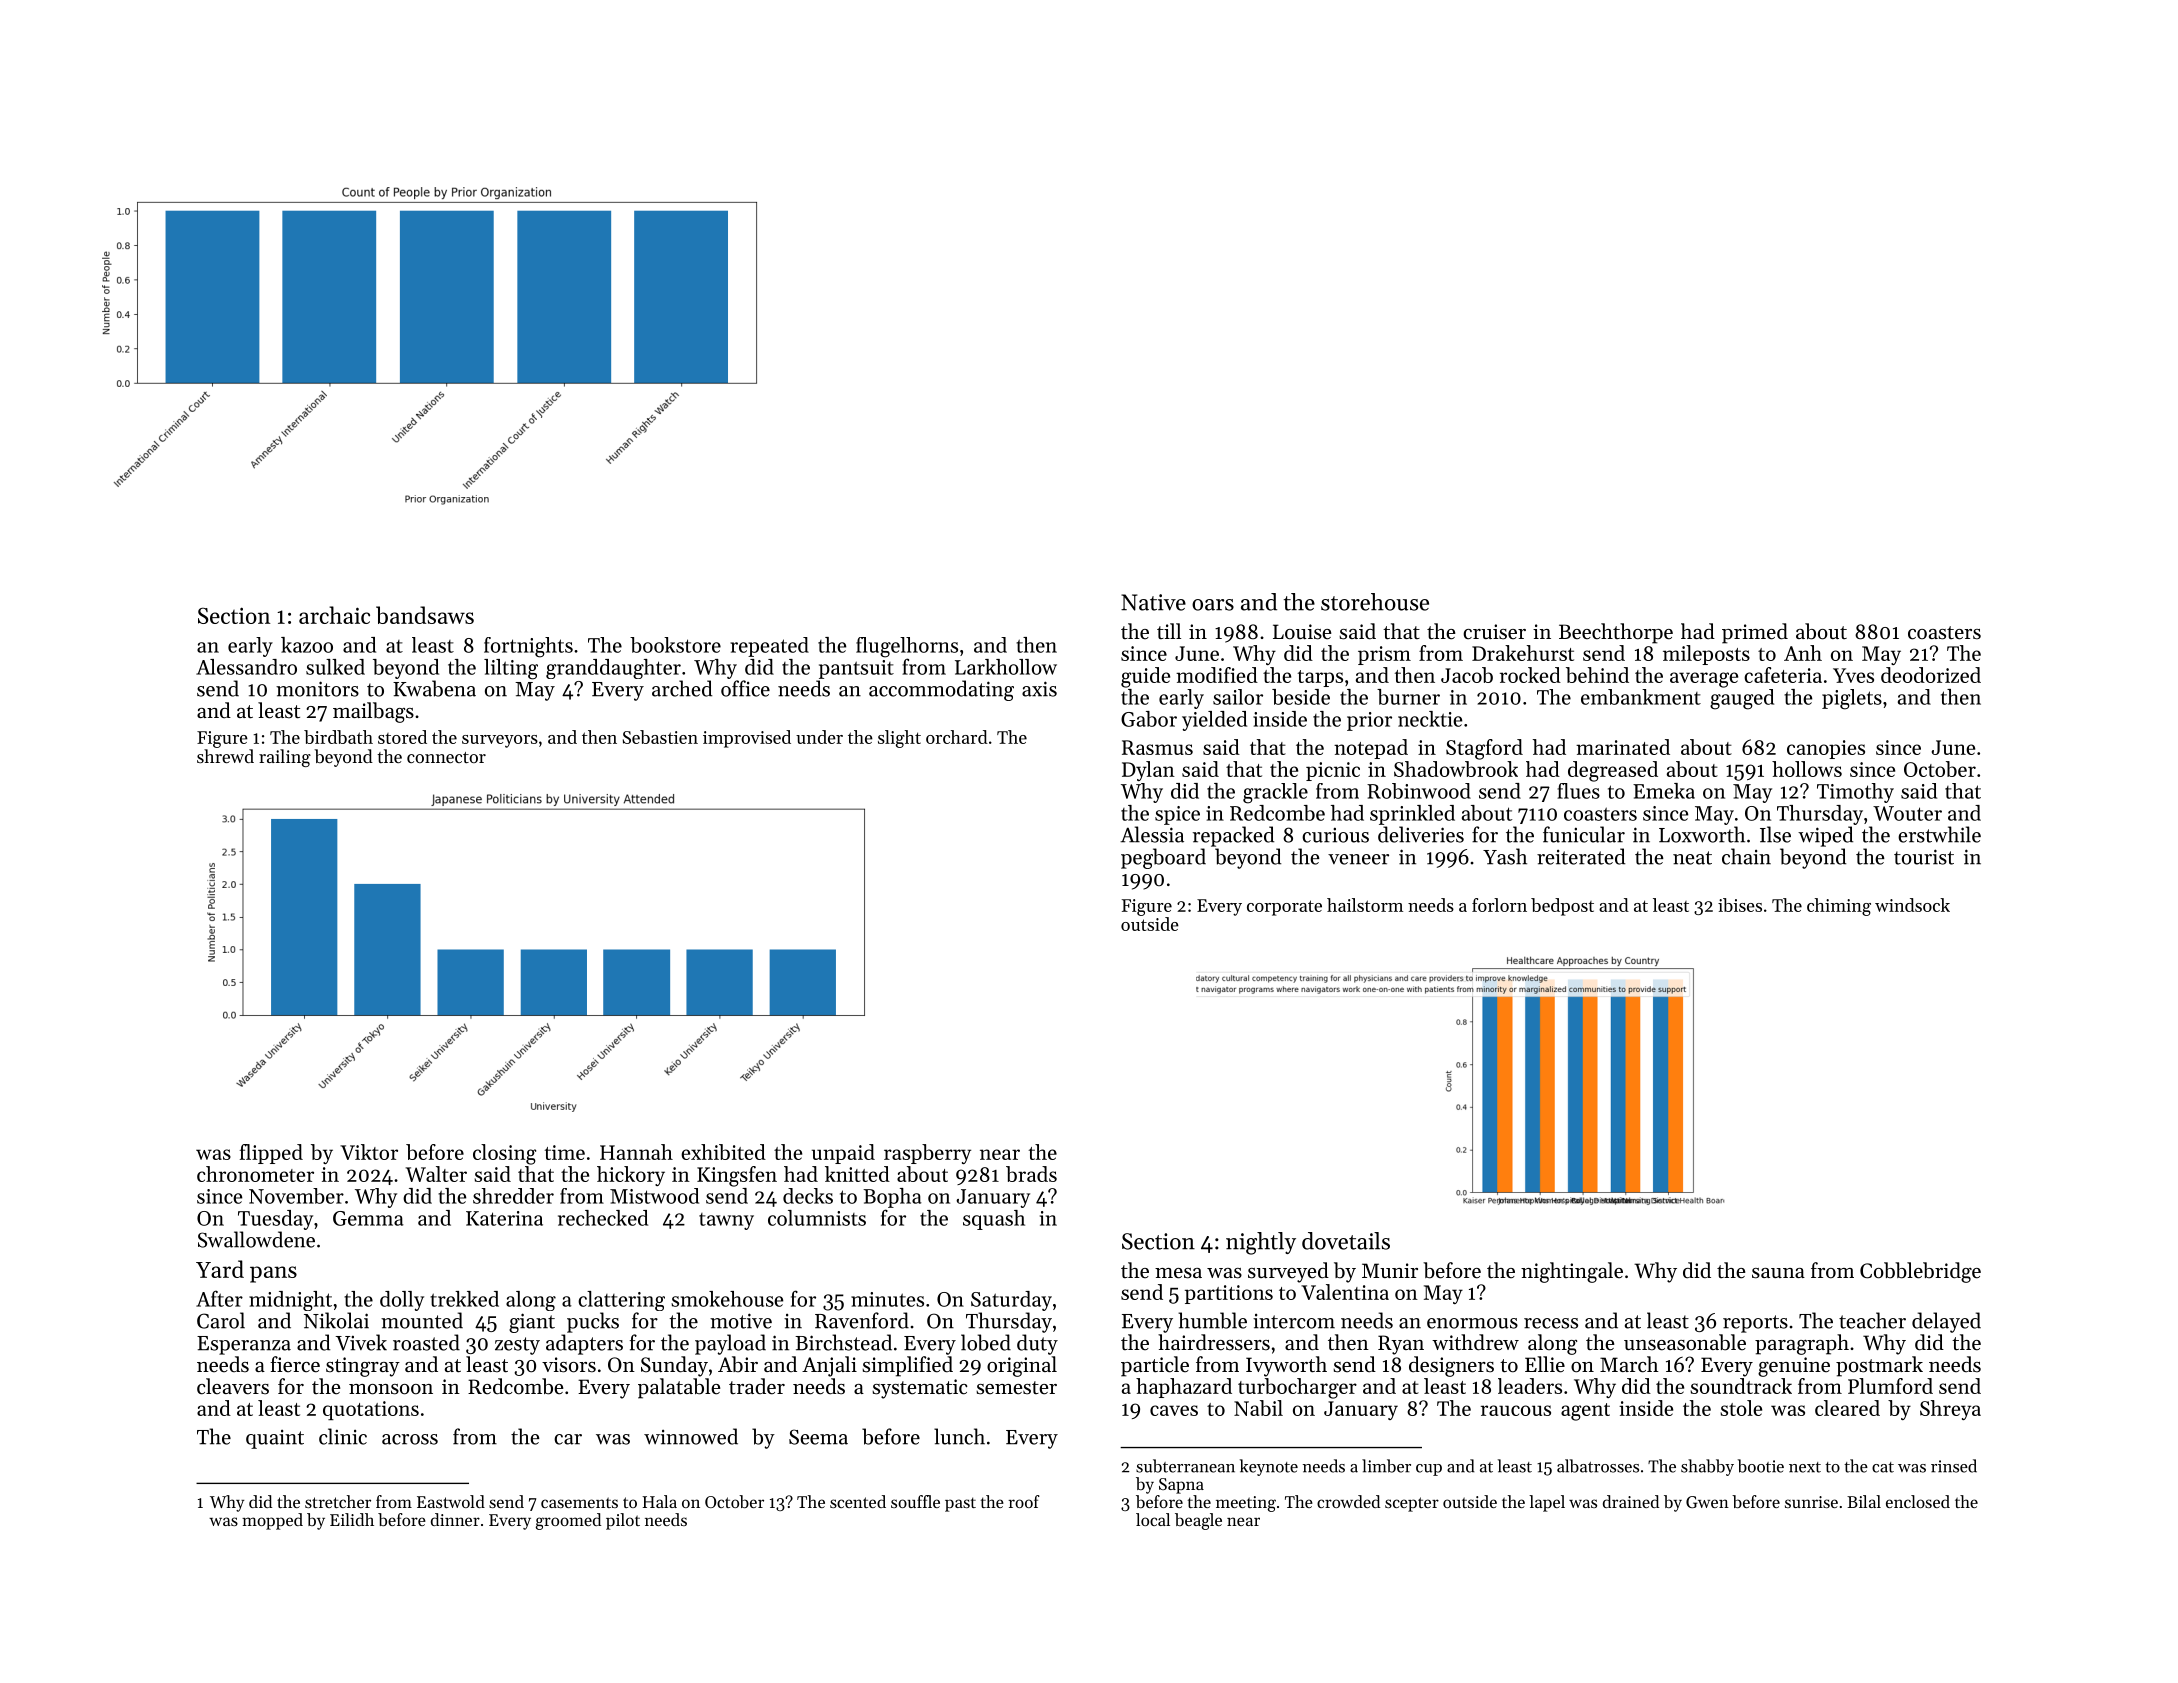  Describe the element at coordinates (1153, 602) in the document. I see `Native` at that location.
